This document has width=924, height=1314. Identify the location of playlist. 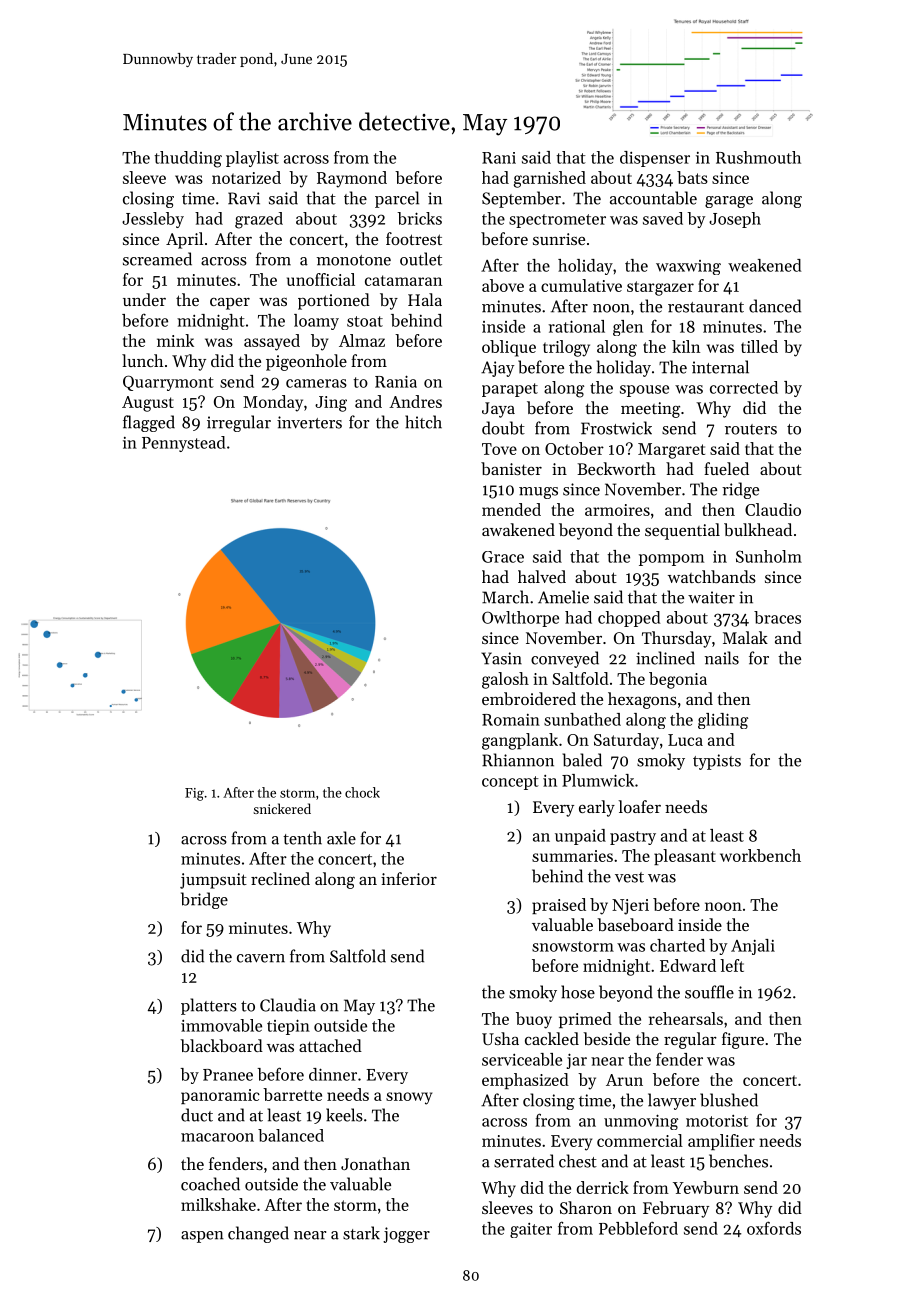
(252, 159).
